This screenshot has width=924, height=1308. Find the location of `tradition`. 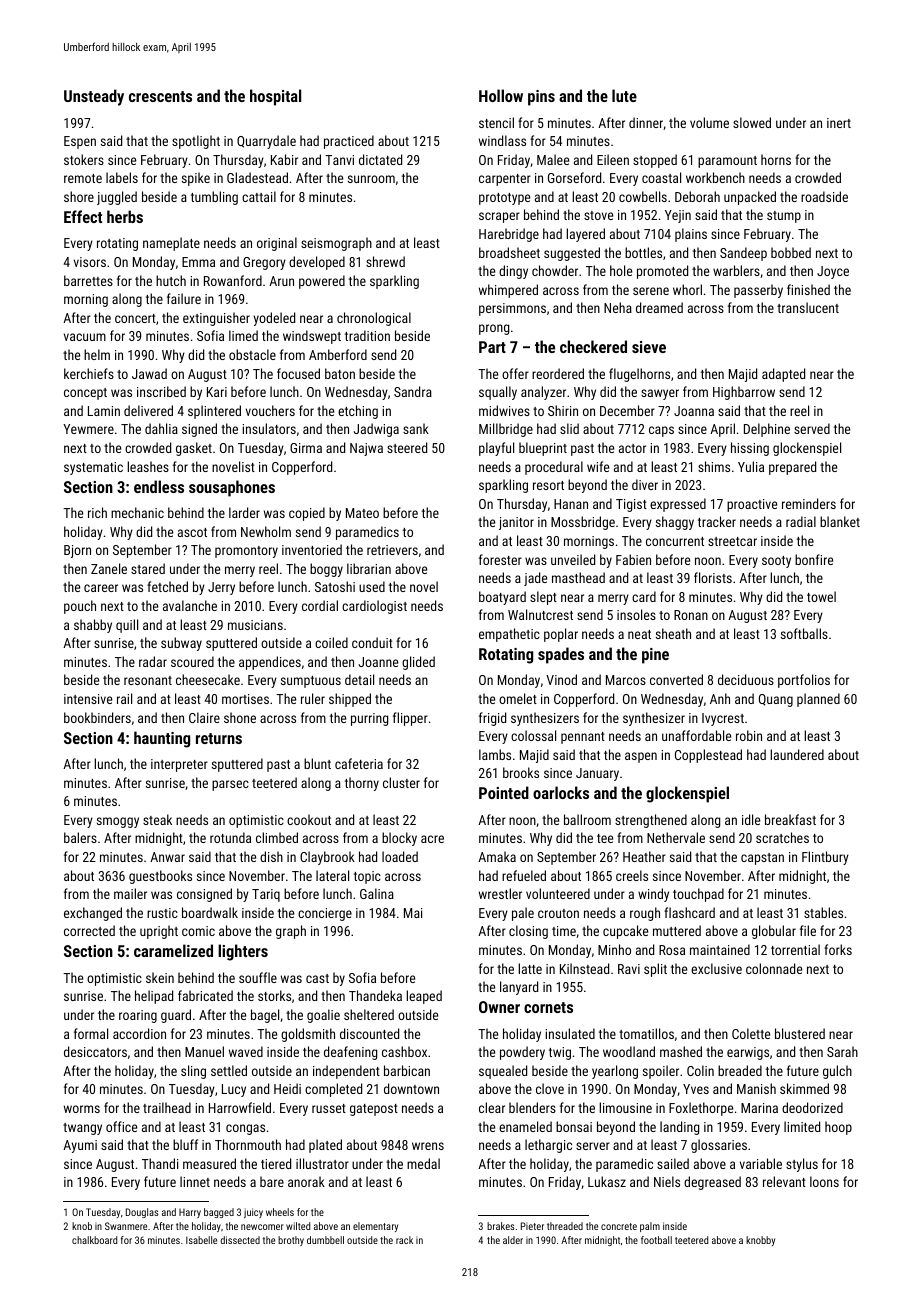

tradition is located at coordinates (367, 335).
